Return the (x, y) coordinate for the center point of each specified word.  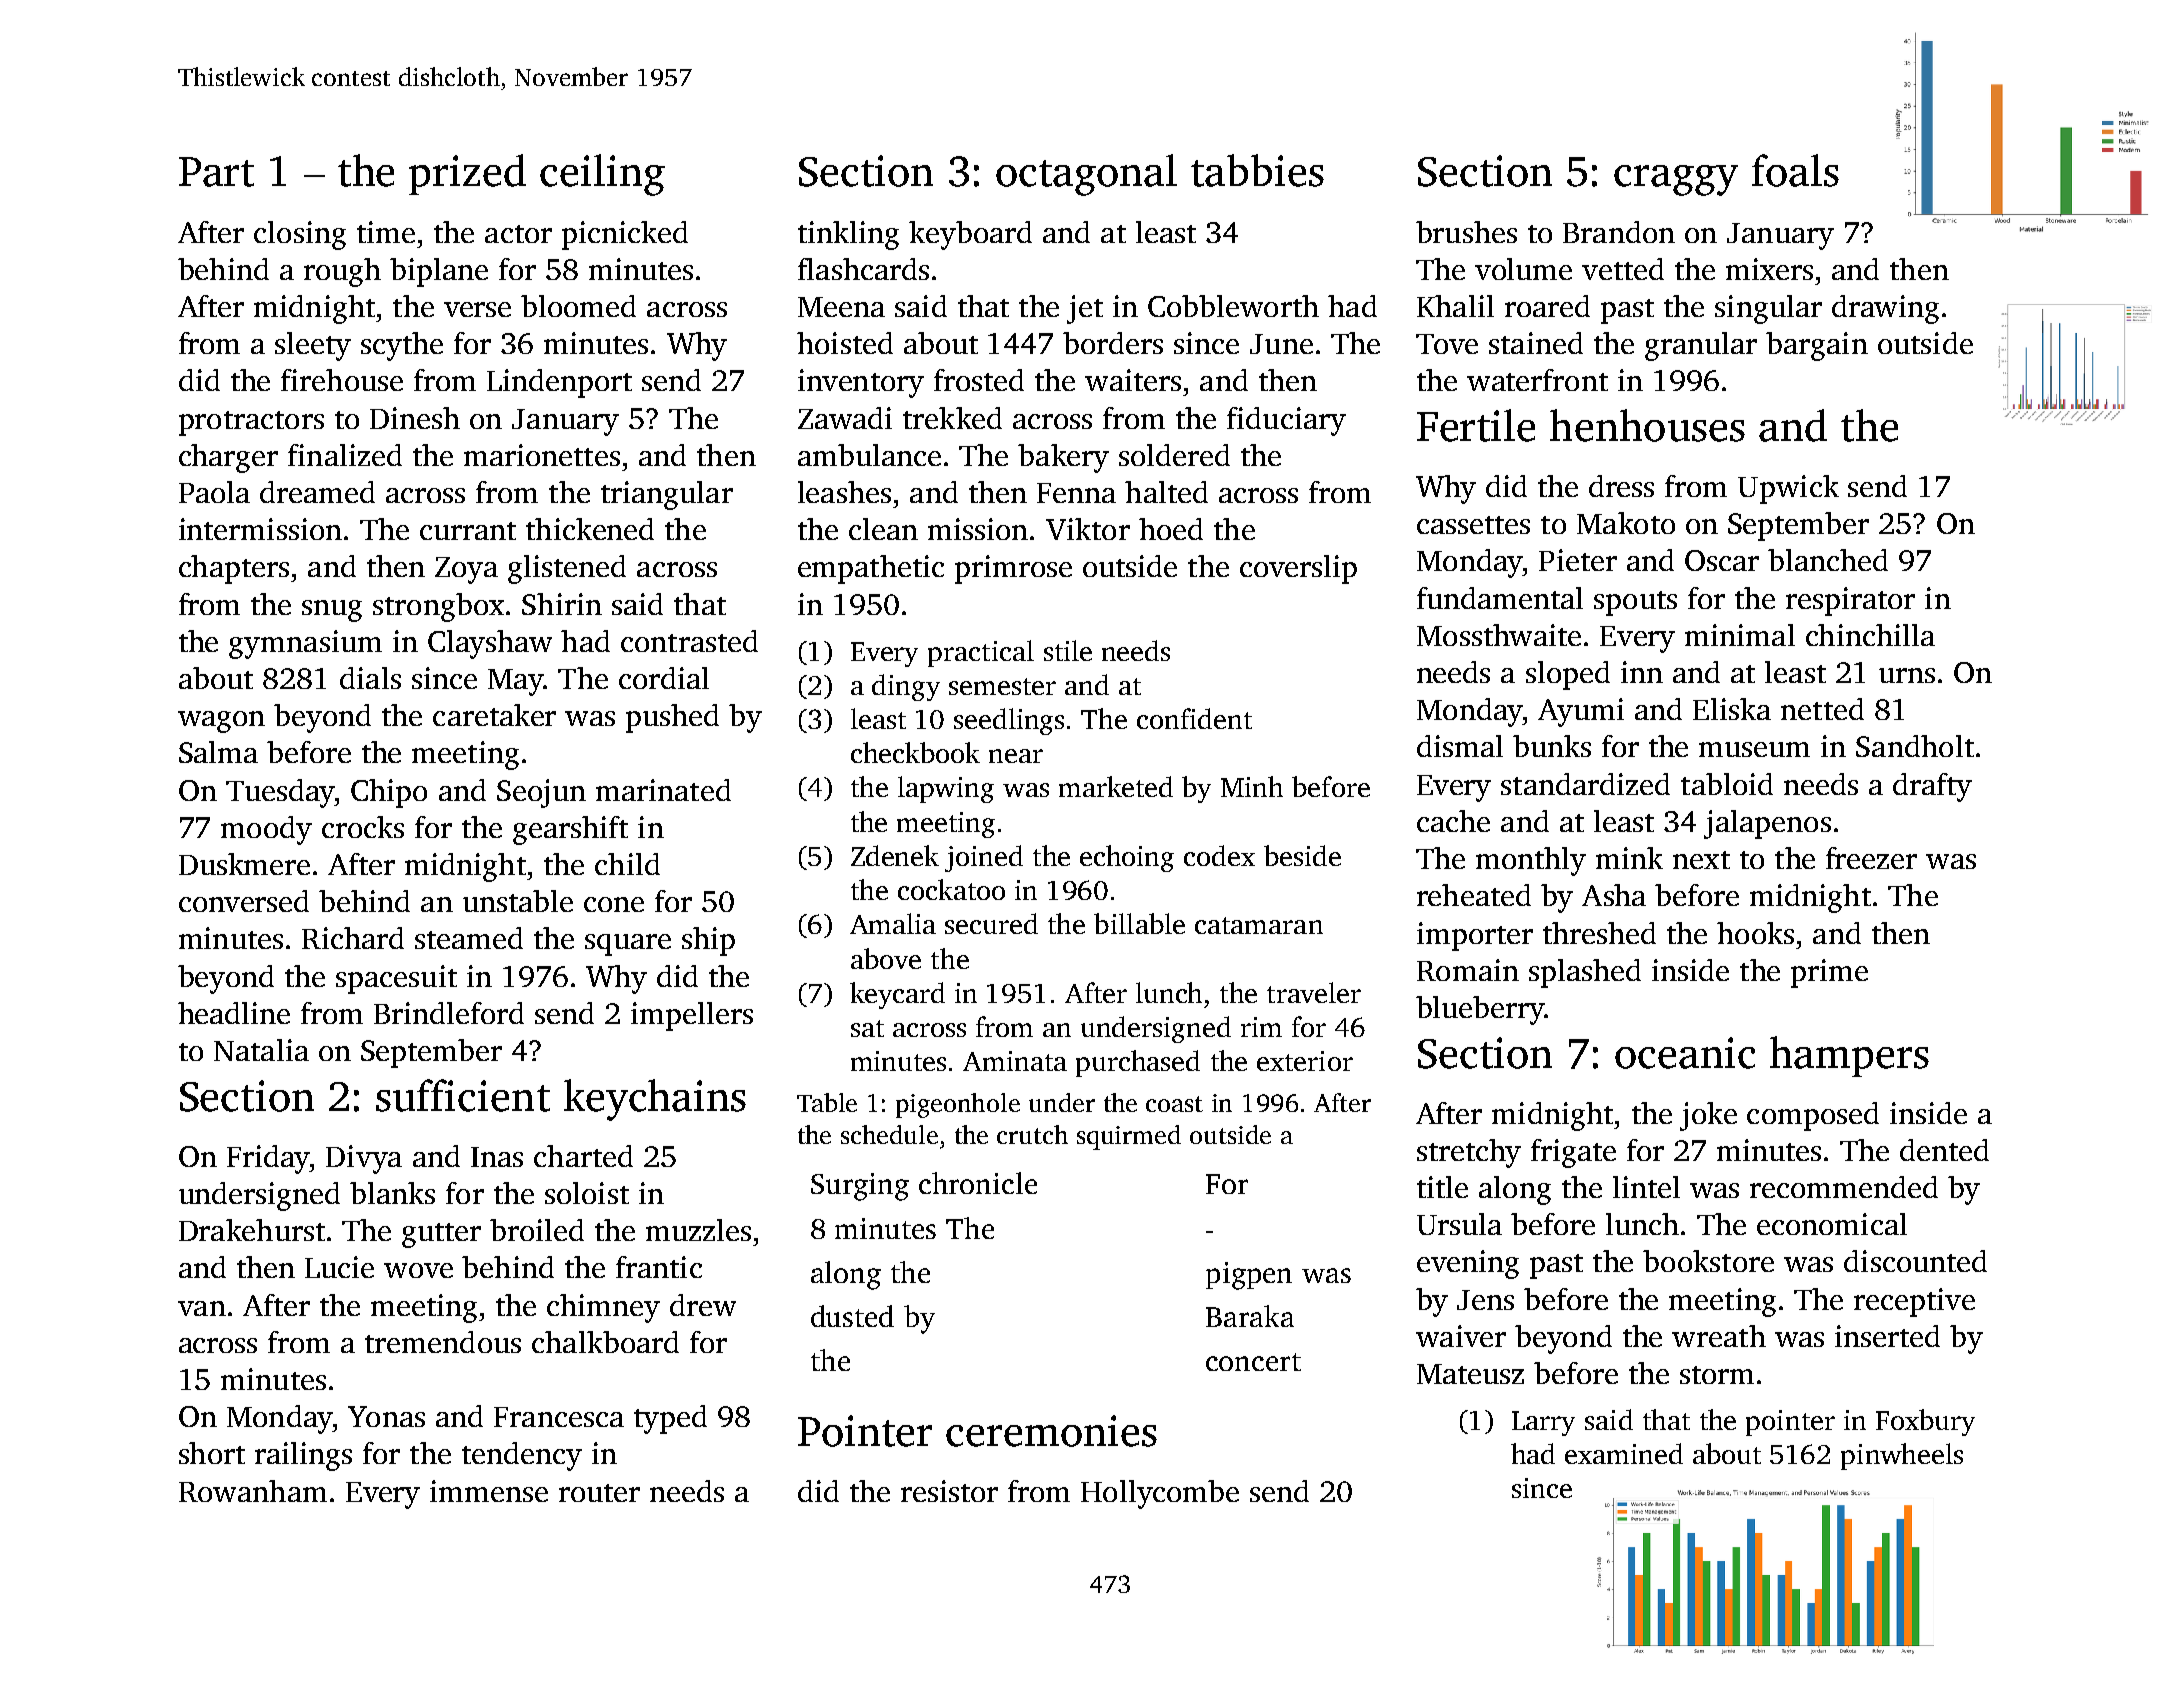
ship (708, 941)
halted (1166, 492)
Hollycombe (1160, 1494)
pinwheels (1902, 1456)
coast (1174, 1104)
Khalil (1455, 306)
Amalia (893, 923)
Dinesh (415, 418)
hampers (1849, 1056)
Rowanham (253, 1491)
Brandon (1619, 232)
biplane (439, 272)
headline (234, 1013)
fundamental (1500, 598)
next (1701, 860)
